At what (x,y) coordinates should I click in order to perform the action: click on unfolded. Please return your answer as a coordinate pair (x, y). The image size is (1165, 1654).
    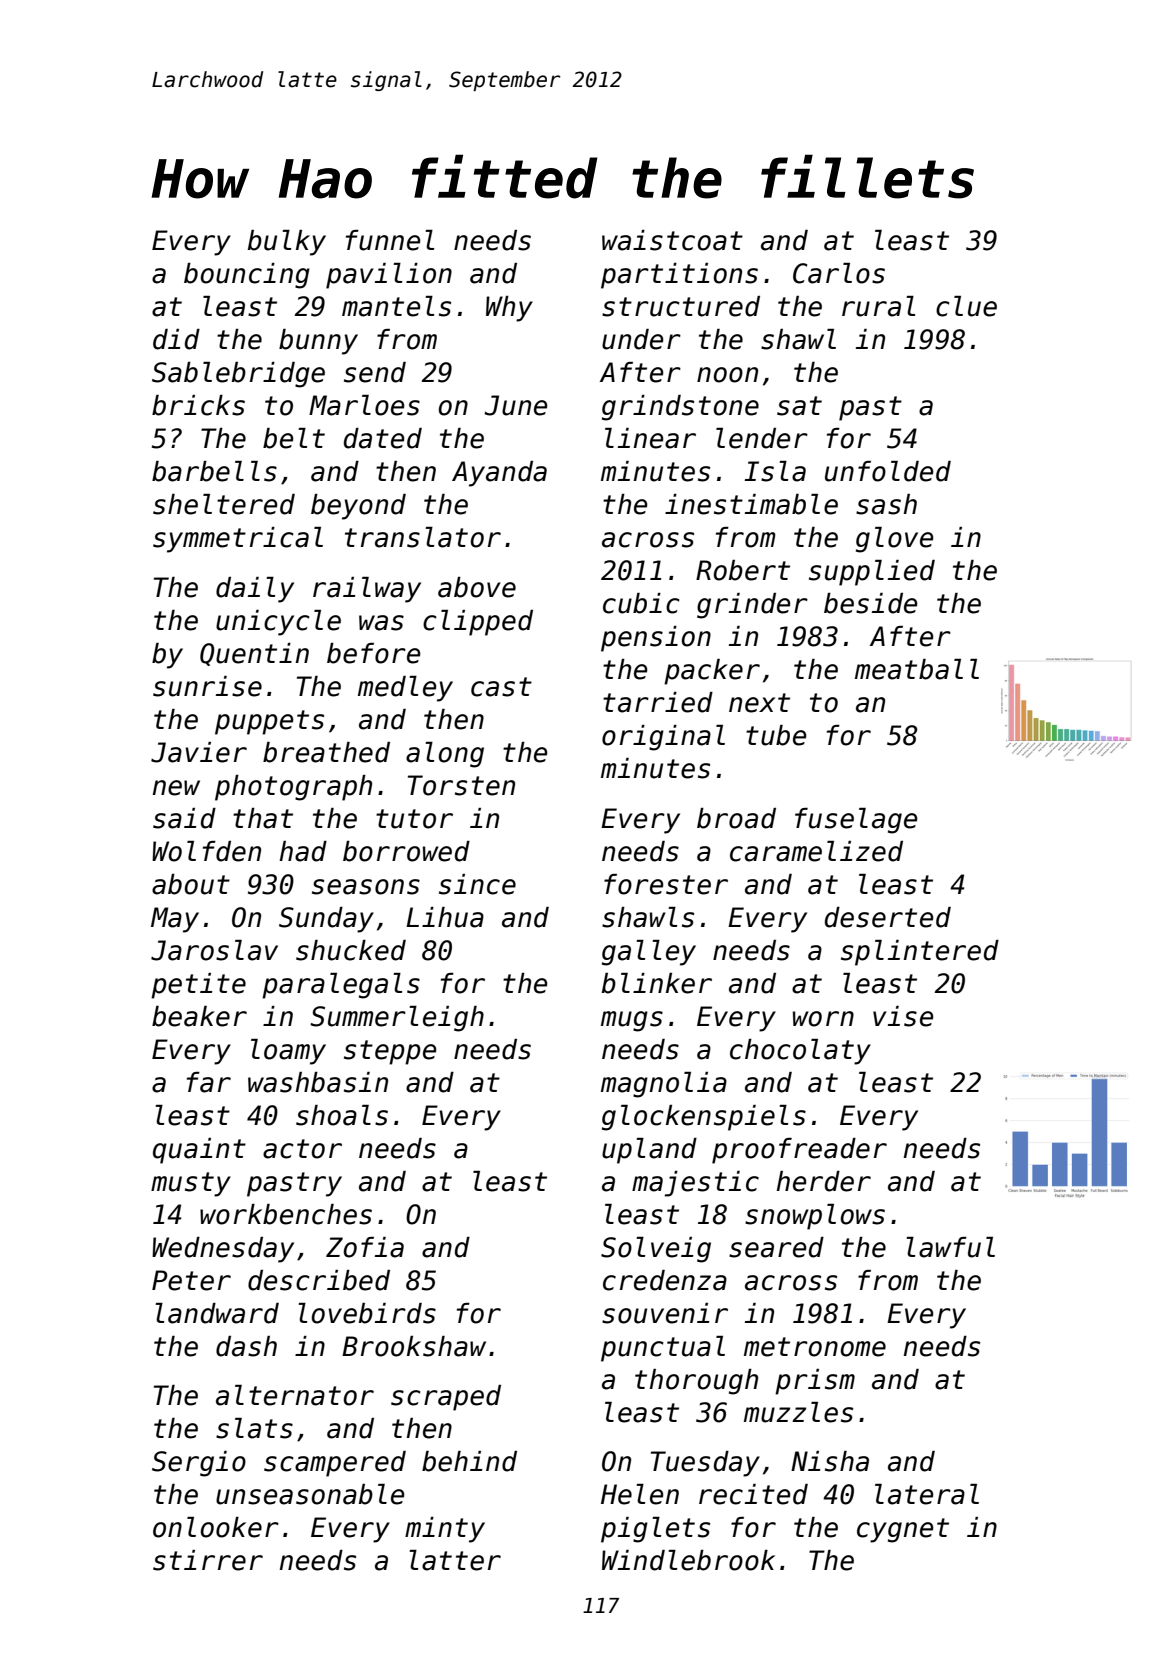
    Looking at the image, I should click on (888, 471).
